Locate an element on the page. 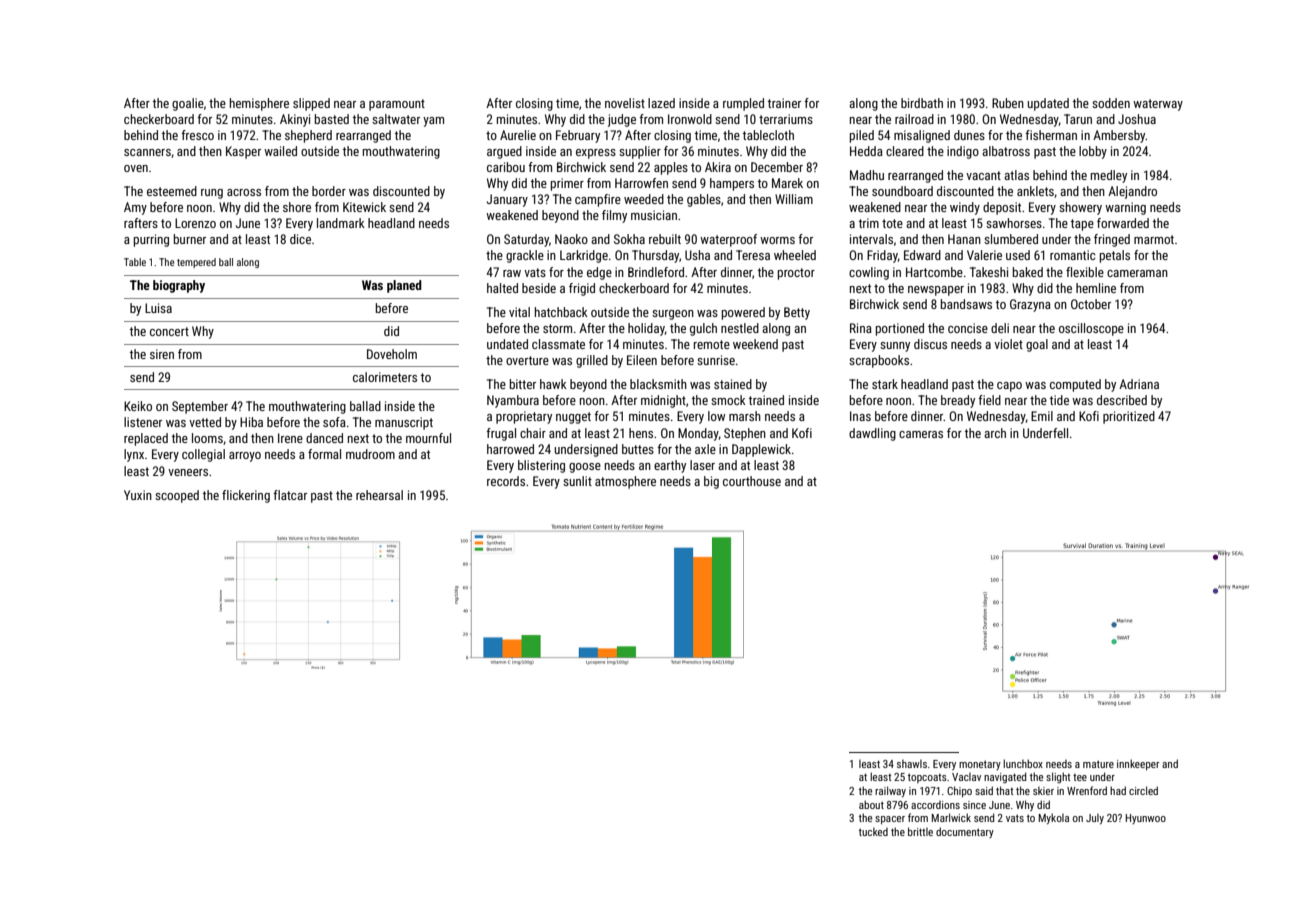  border is located at coordinates (329, 191).
